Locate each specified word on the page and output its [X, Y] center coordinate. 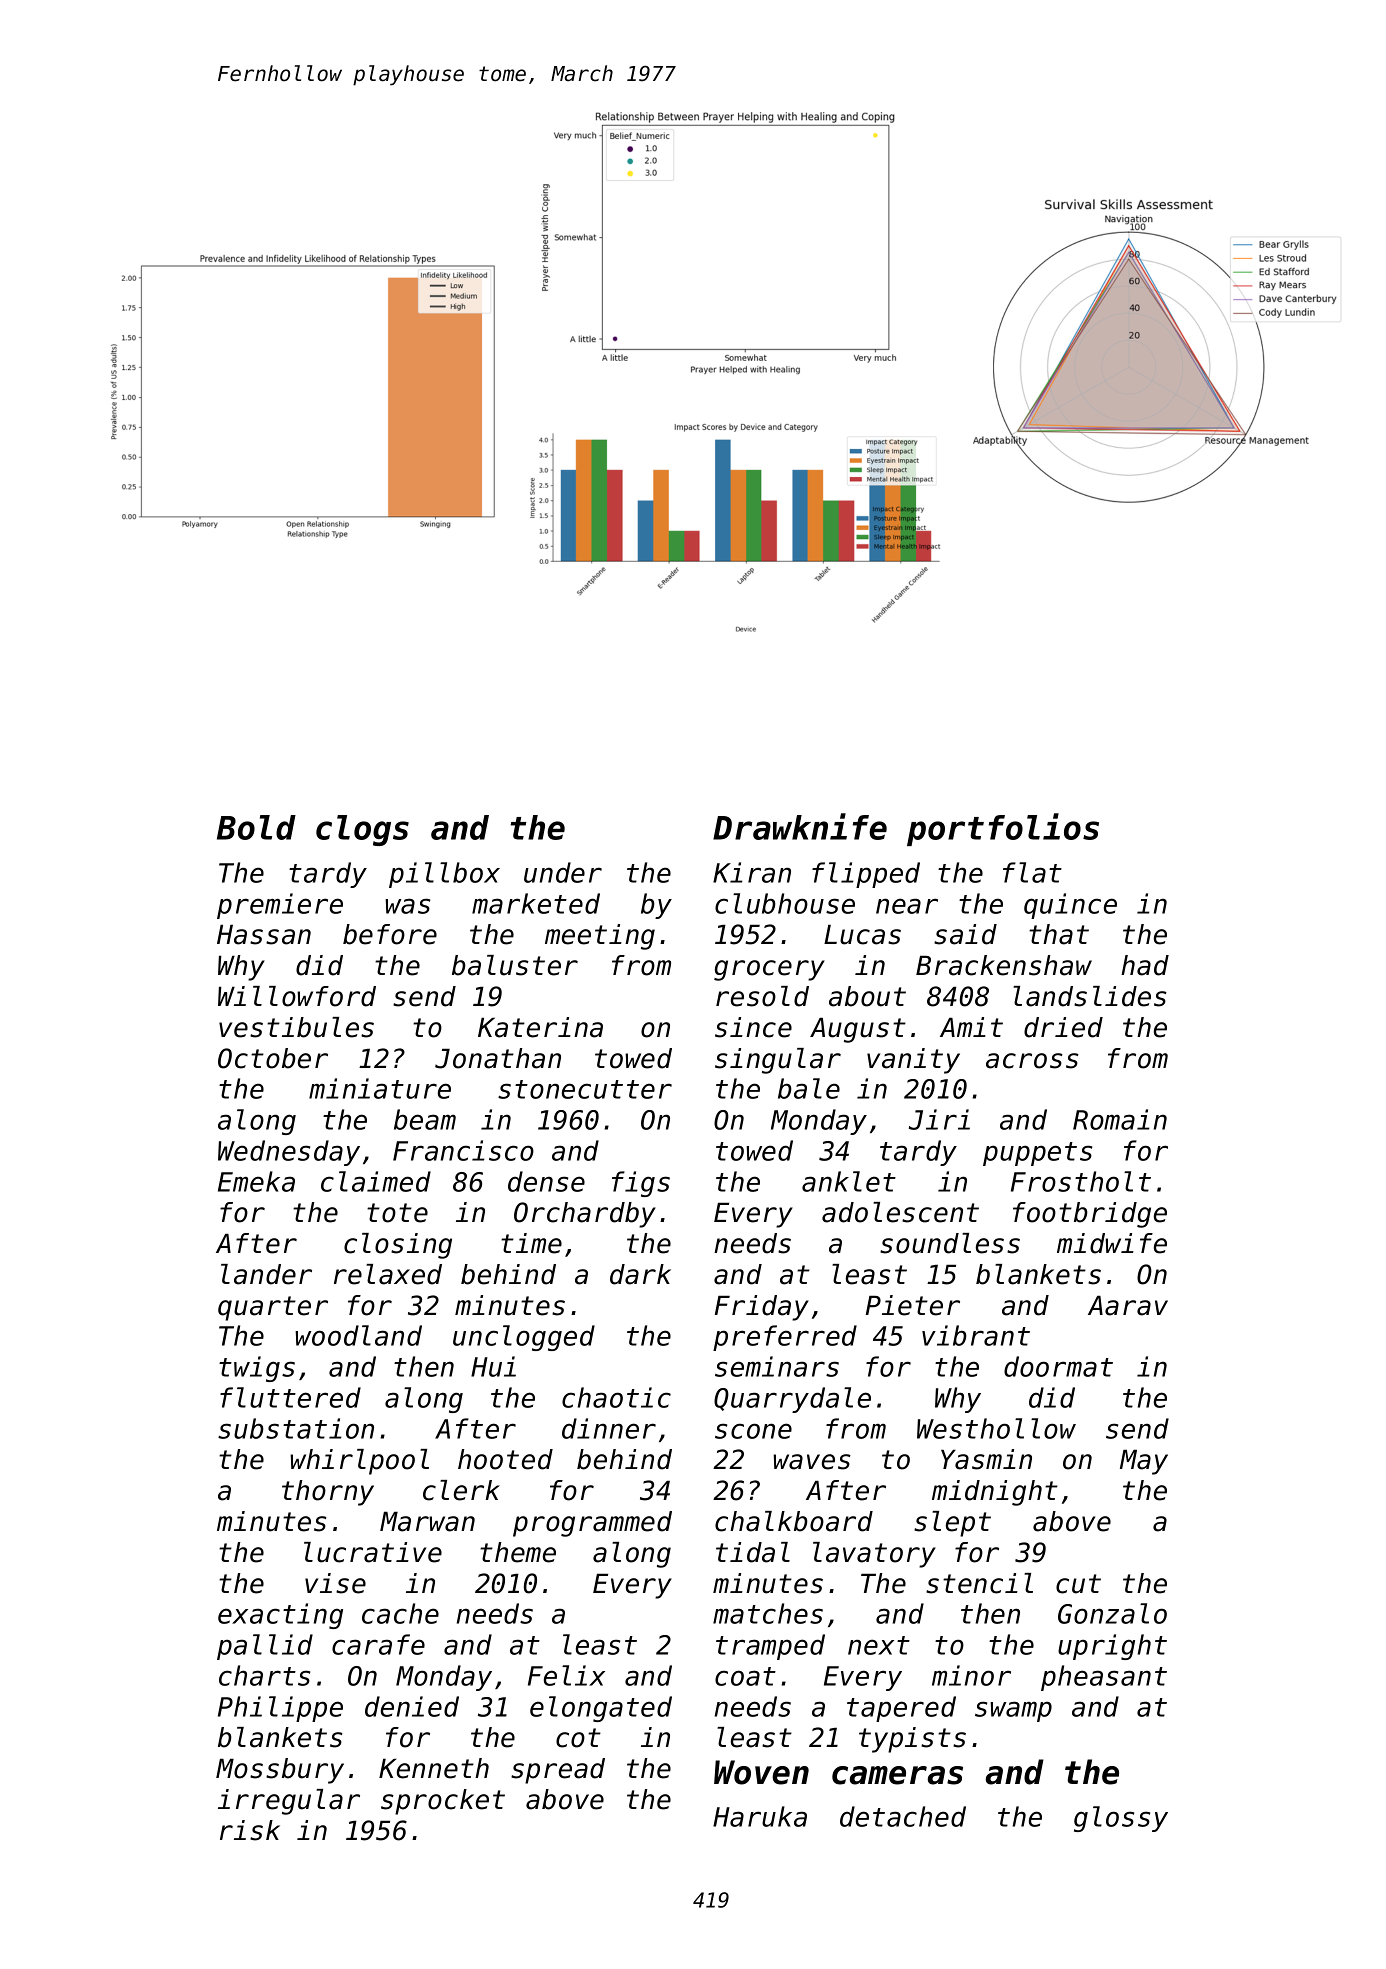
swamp [1013, 1711]
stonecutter [585, 1089]
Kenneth [434, 1768]
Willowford [297, 996]
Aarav [1128, 1306]
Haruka [760, 1816]
